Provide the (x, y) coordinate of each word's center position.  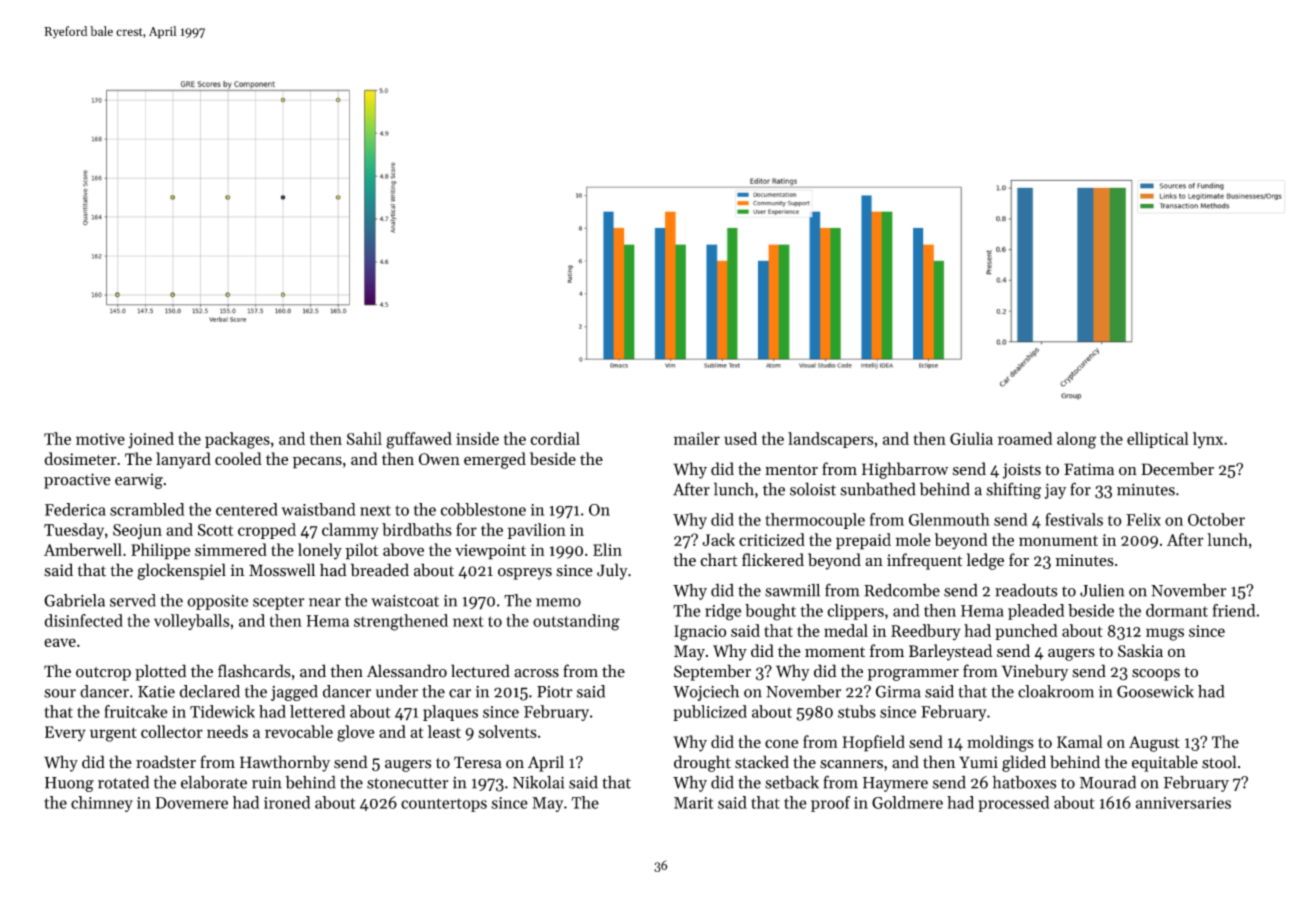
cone (781, 743)
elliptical (1158, 440)
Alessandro (407, 671)
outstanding (576, 622)
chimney (102, 804)
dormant (1177, 610)
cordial (555, 438)
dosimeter (80, 458)
